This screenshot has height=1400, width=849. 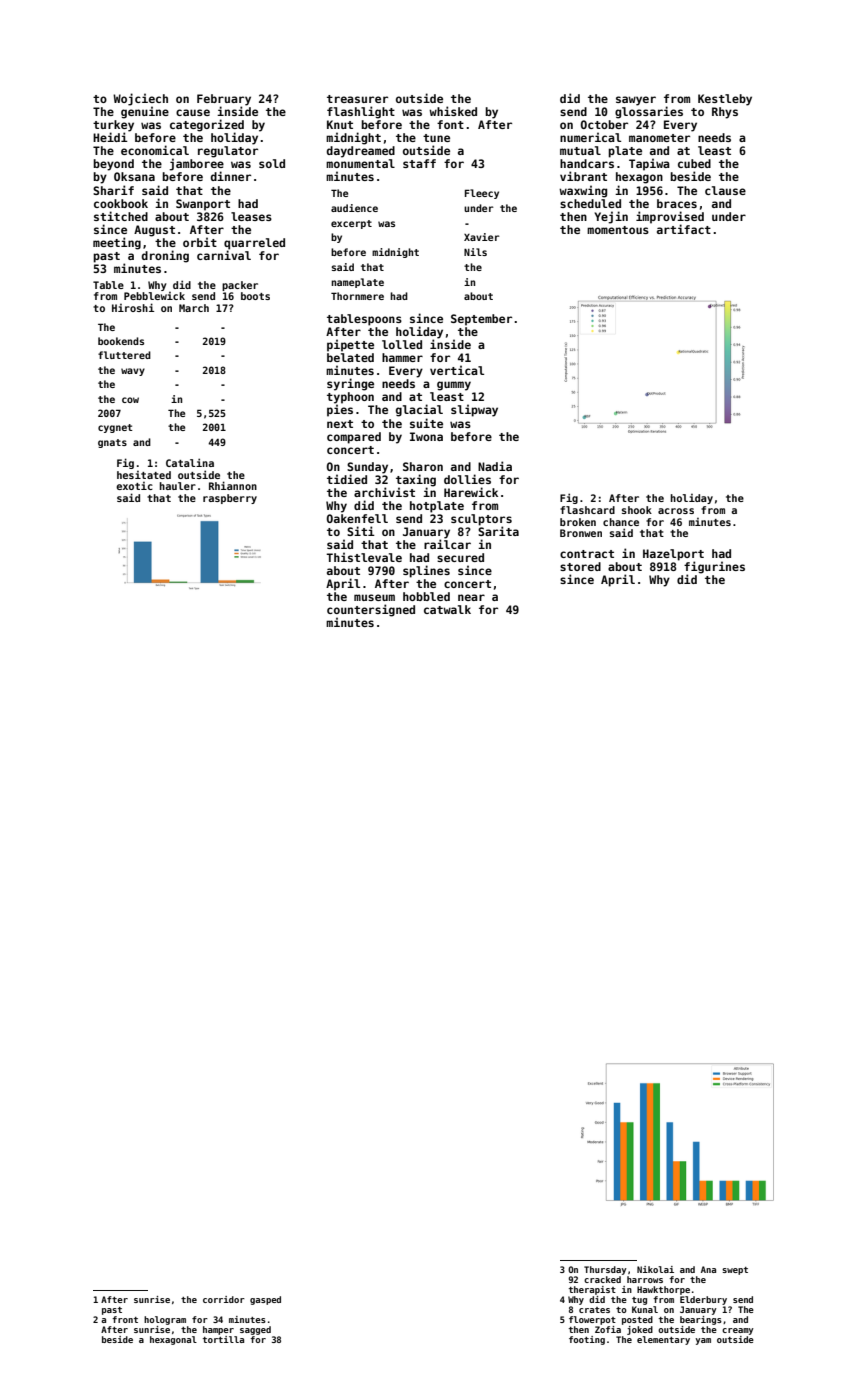 I want to click on whisked, so click(x=453, y=111).
